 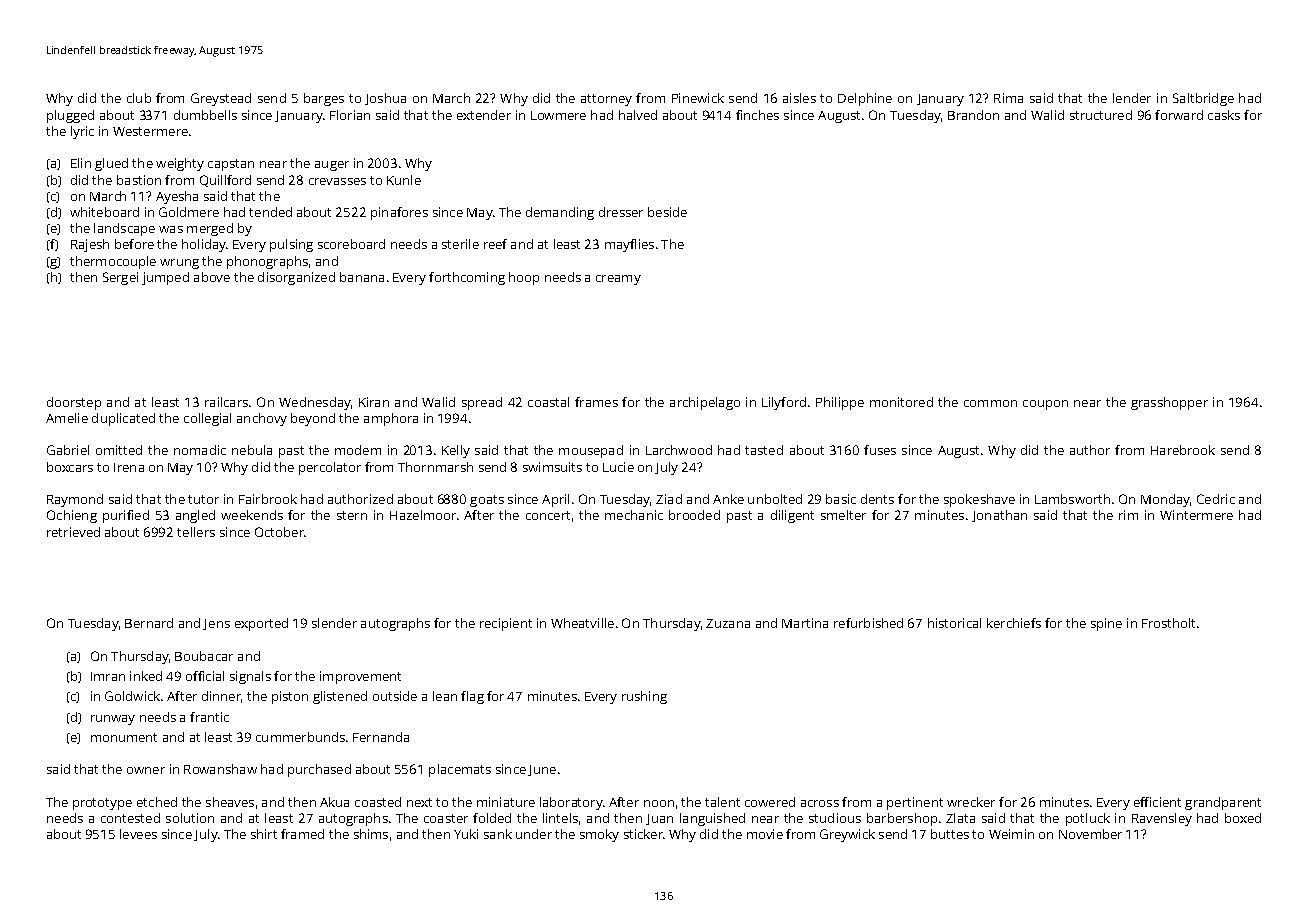 What do you see at coordinates (621, 212) in the screenshot?
I see `dresser` at bounding box center [621, 212].
